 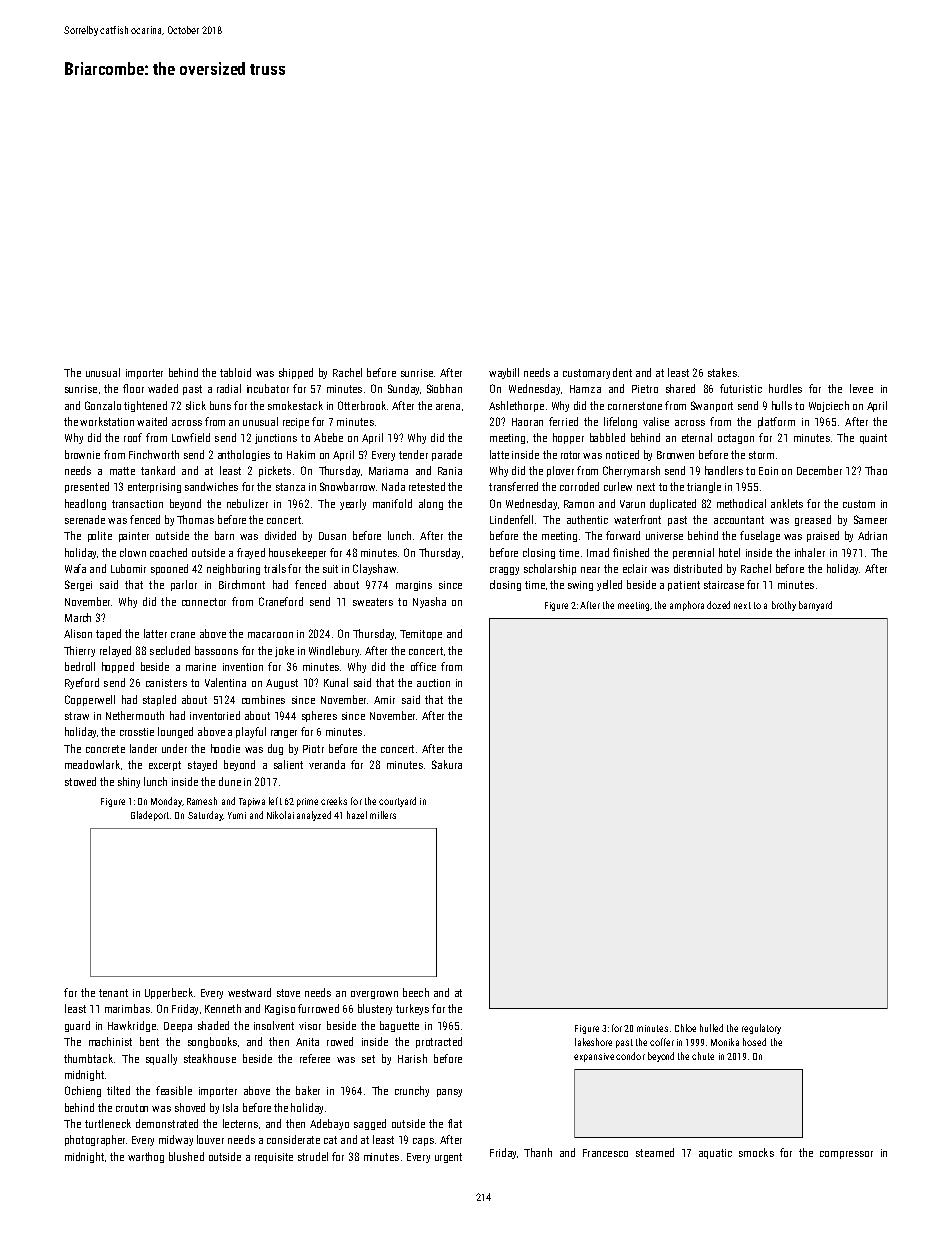 What do you see at coordinates (722, 372) in the screenshot?
I see `stakes` at bounding box center [722, 372].
